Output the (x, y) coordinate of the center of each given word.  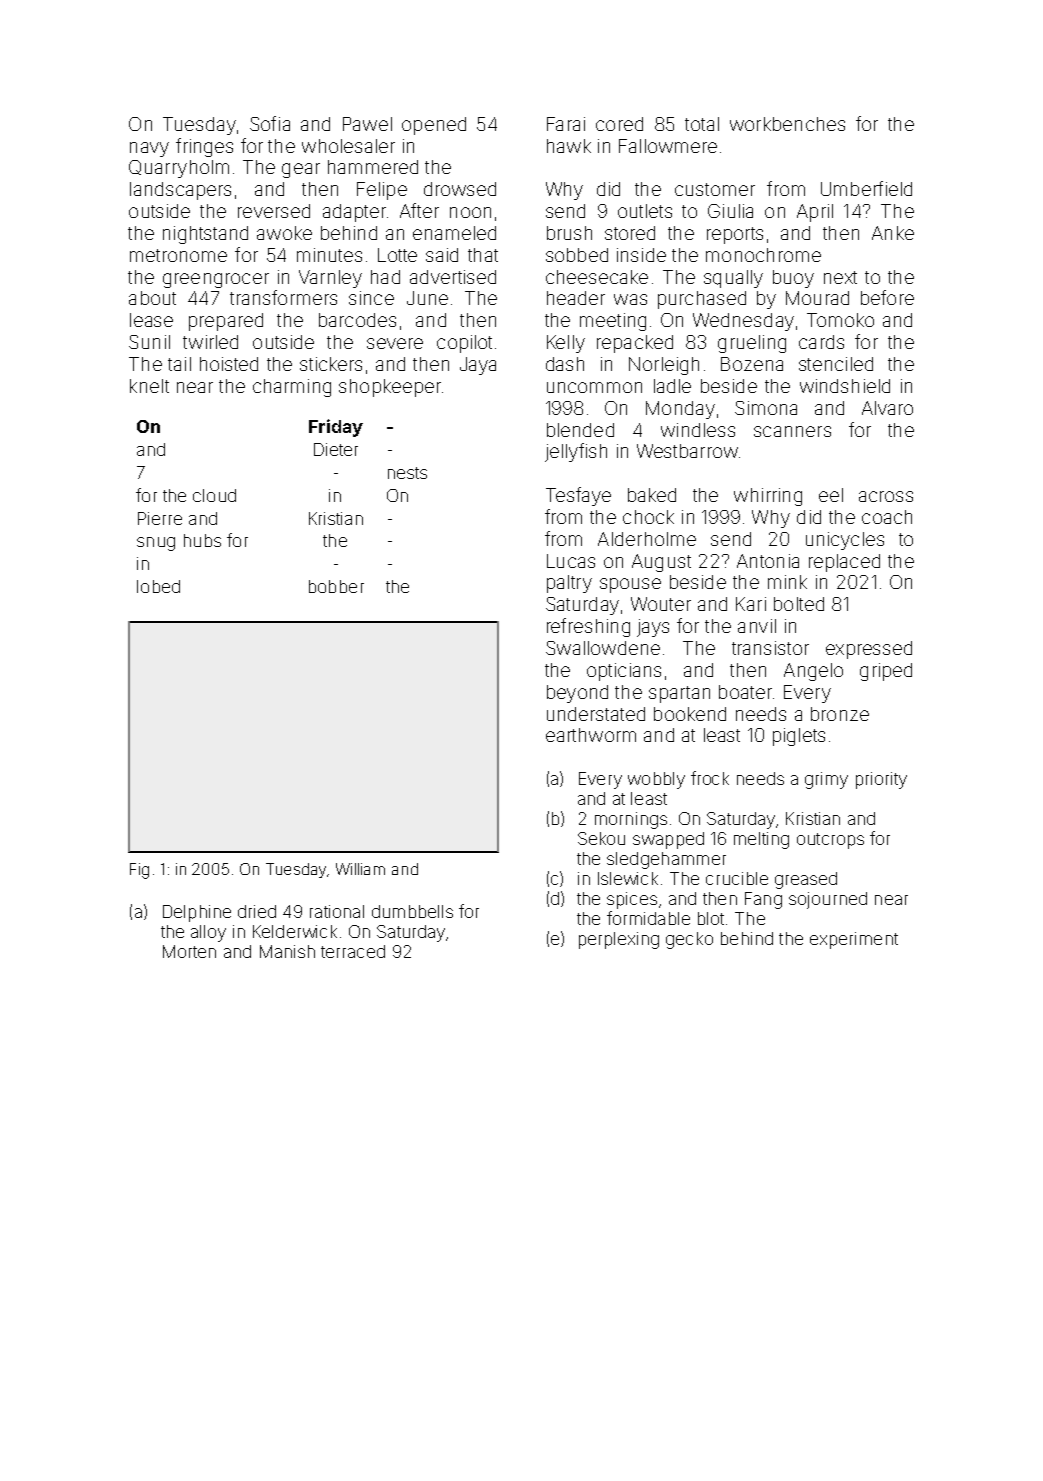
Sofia (270, 123)
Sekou (601, 838)
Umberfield (866, 188)
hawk (569, 146)
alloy (208, 933)
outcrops (830, 841)
